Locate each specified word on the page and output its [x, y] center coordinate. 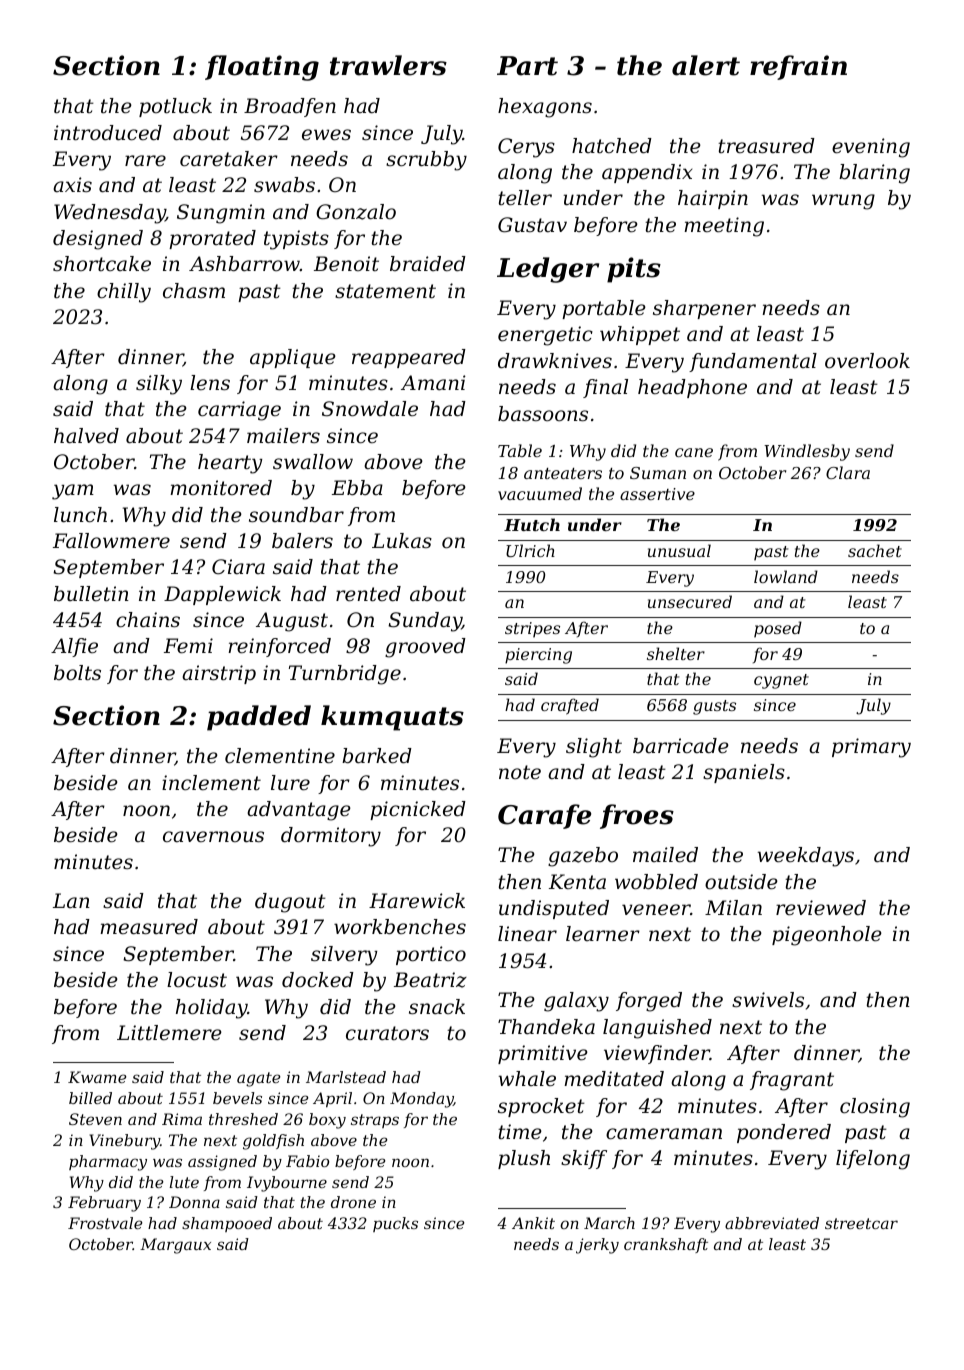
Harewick [417, 900]
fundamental [753, 362]
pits [634, 270]
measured [149, 927]
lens [210, 383]
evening [871, 148]
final [605, 388]
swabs [284, 185]
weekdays [806, 857]
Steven [95, 1119]
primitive [543, 1054]
